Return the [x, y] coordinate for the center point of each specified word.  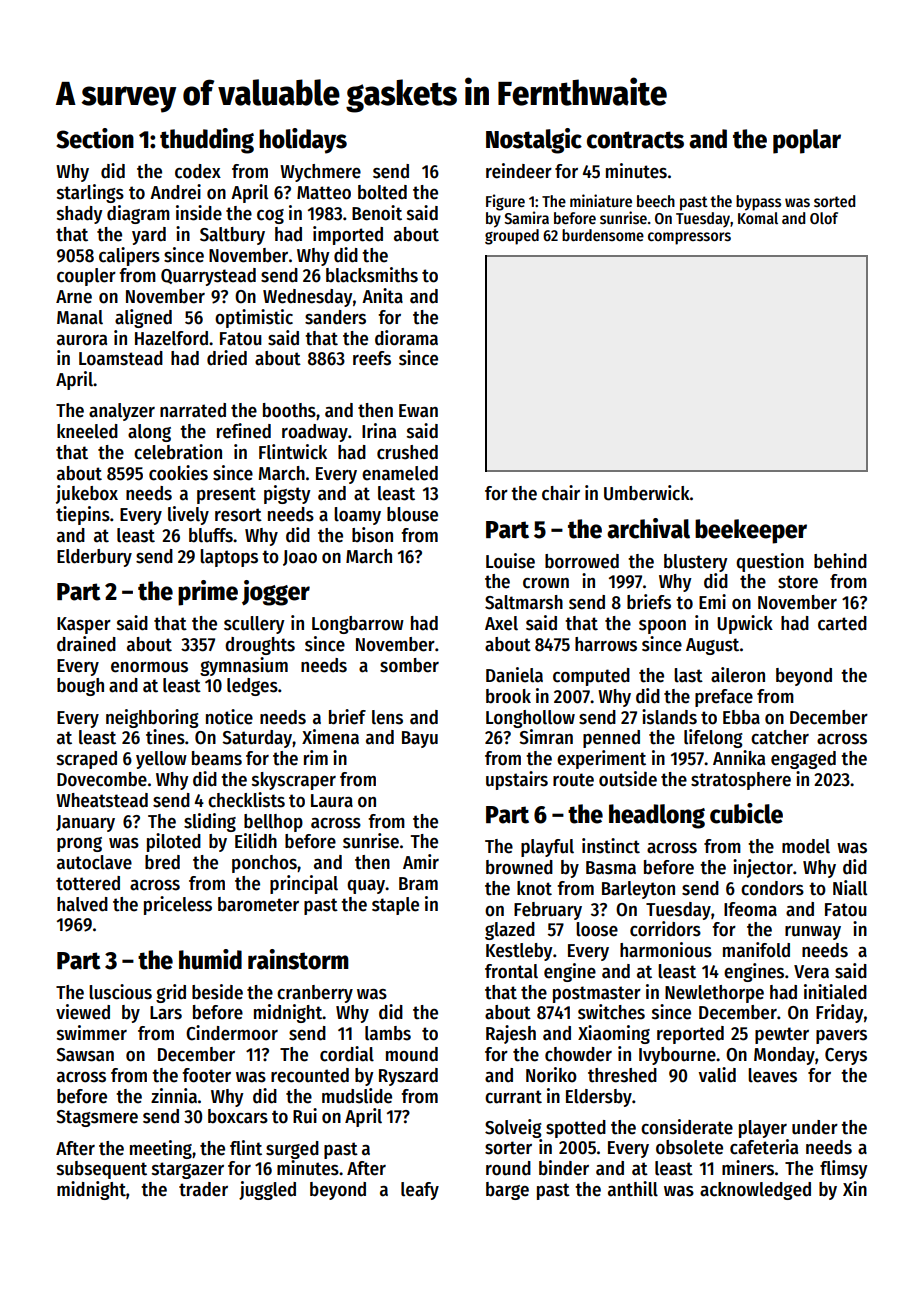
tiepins [83, 515]
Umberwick [647, 493]
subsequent [102, 1170]
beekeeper [751, 531]
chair [561, 493]
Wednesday [308, 298]
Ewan [418, 411]
